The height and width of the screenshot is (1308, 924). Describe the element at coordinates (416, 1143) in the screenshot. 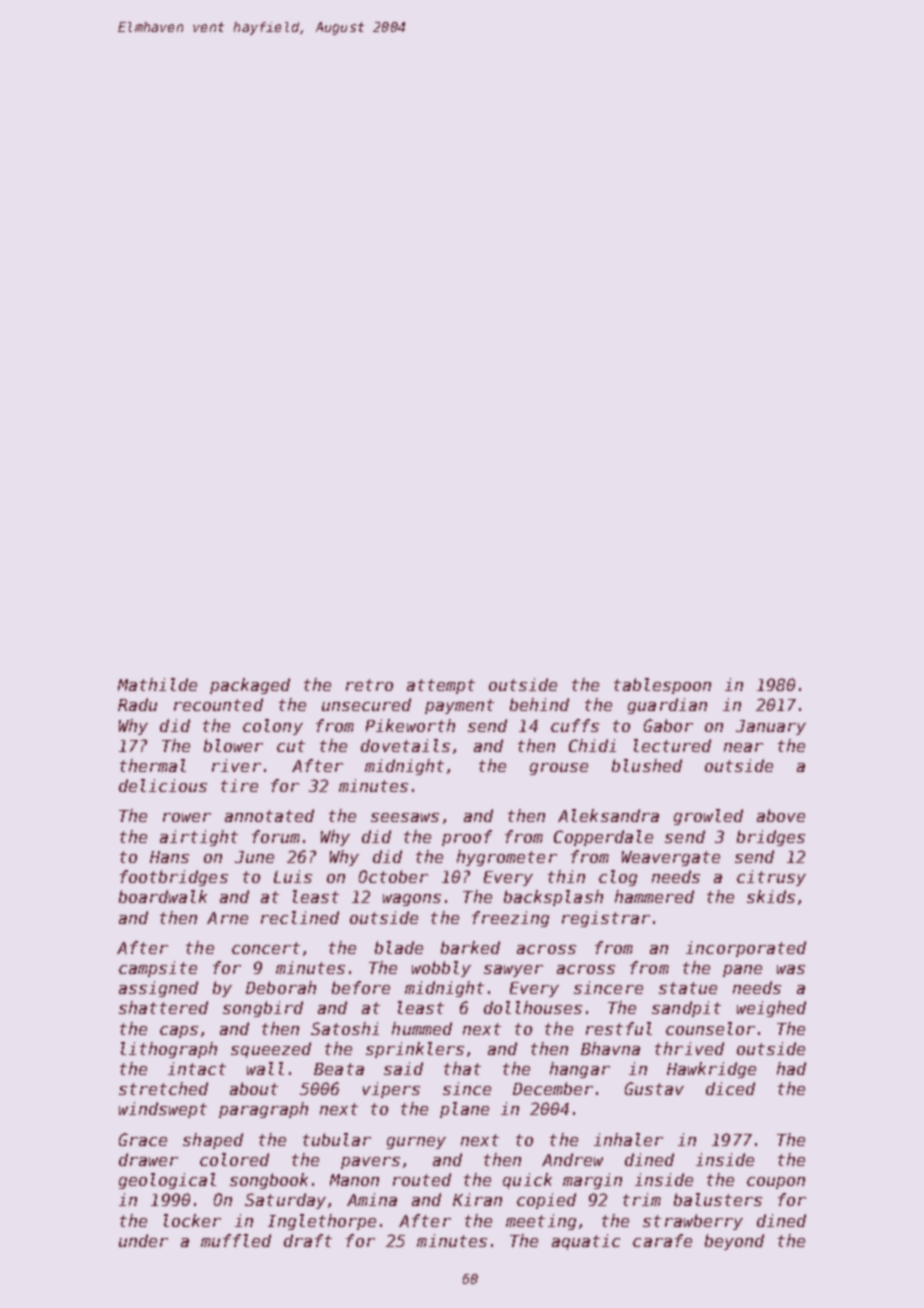

I see `gurney` at that location.
